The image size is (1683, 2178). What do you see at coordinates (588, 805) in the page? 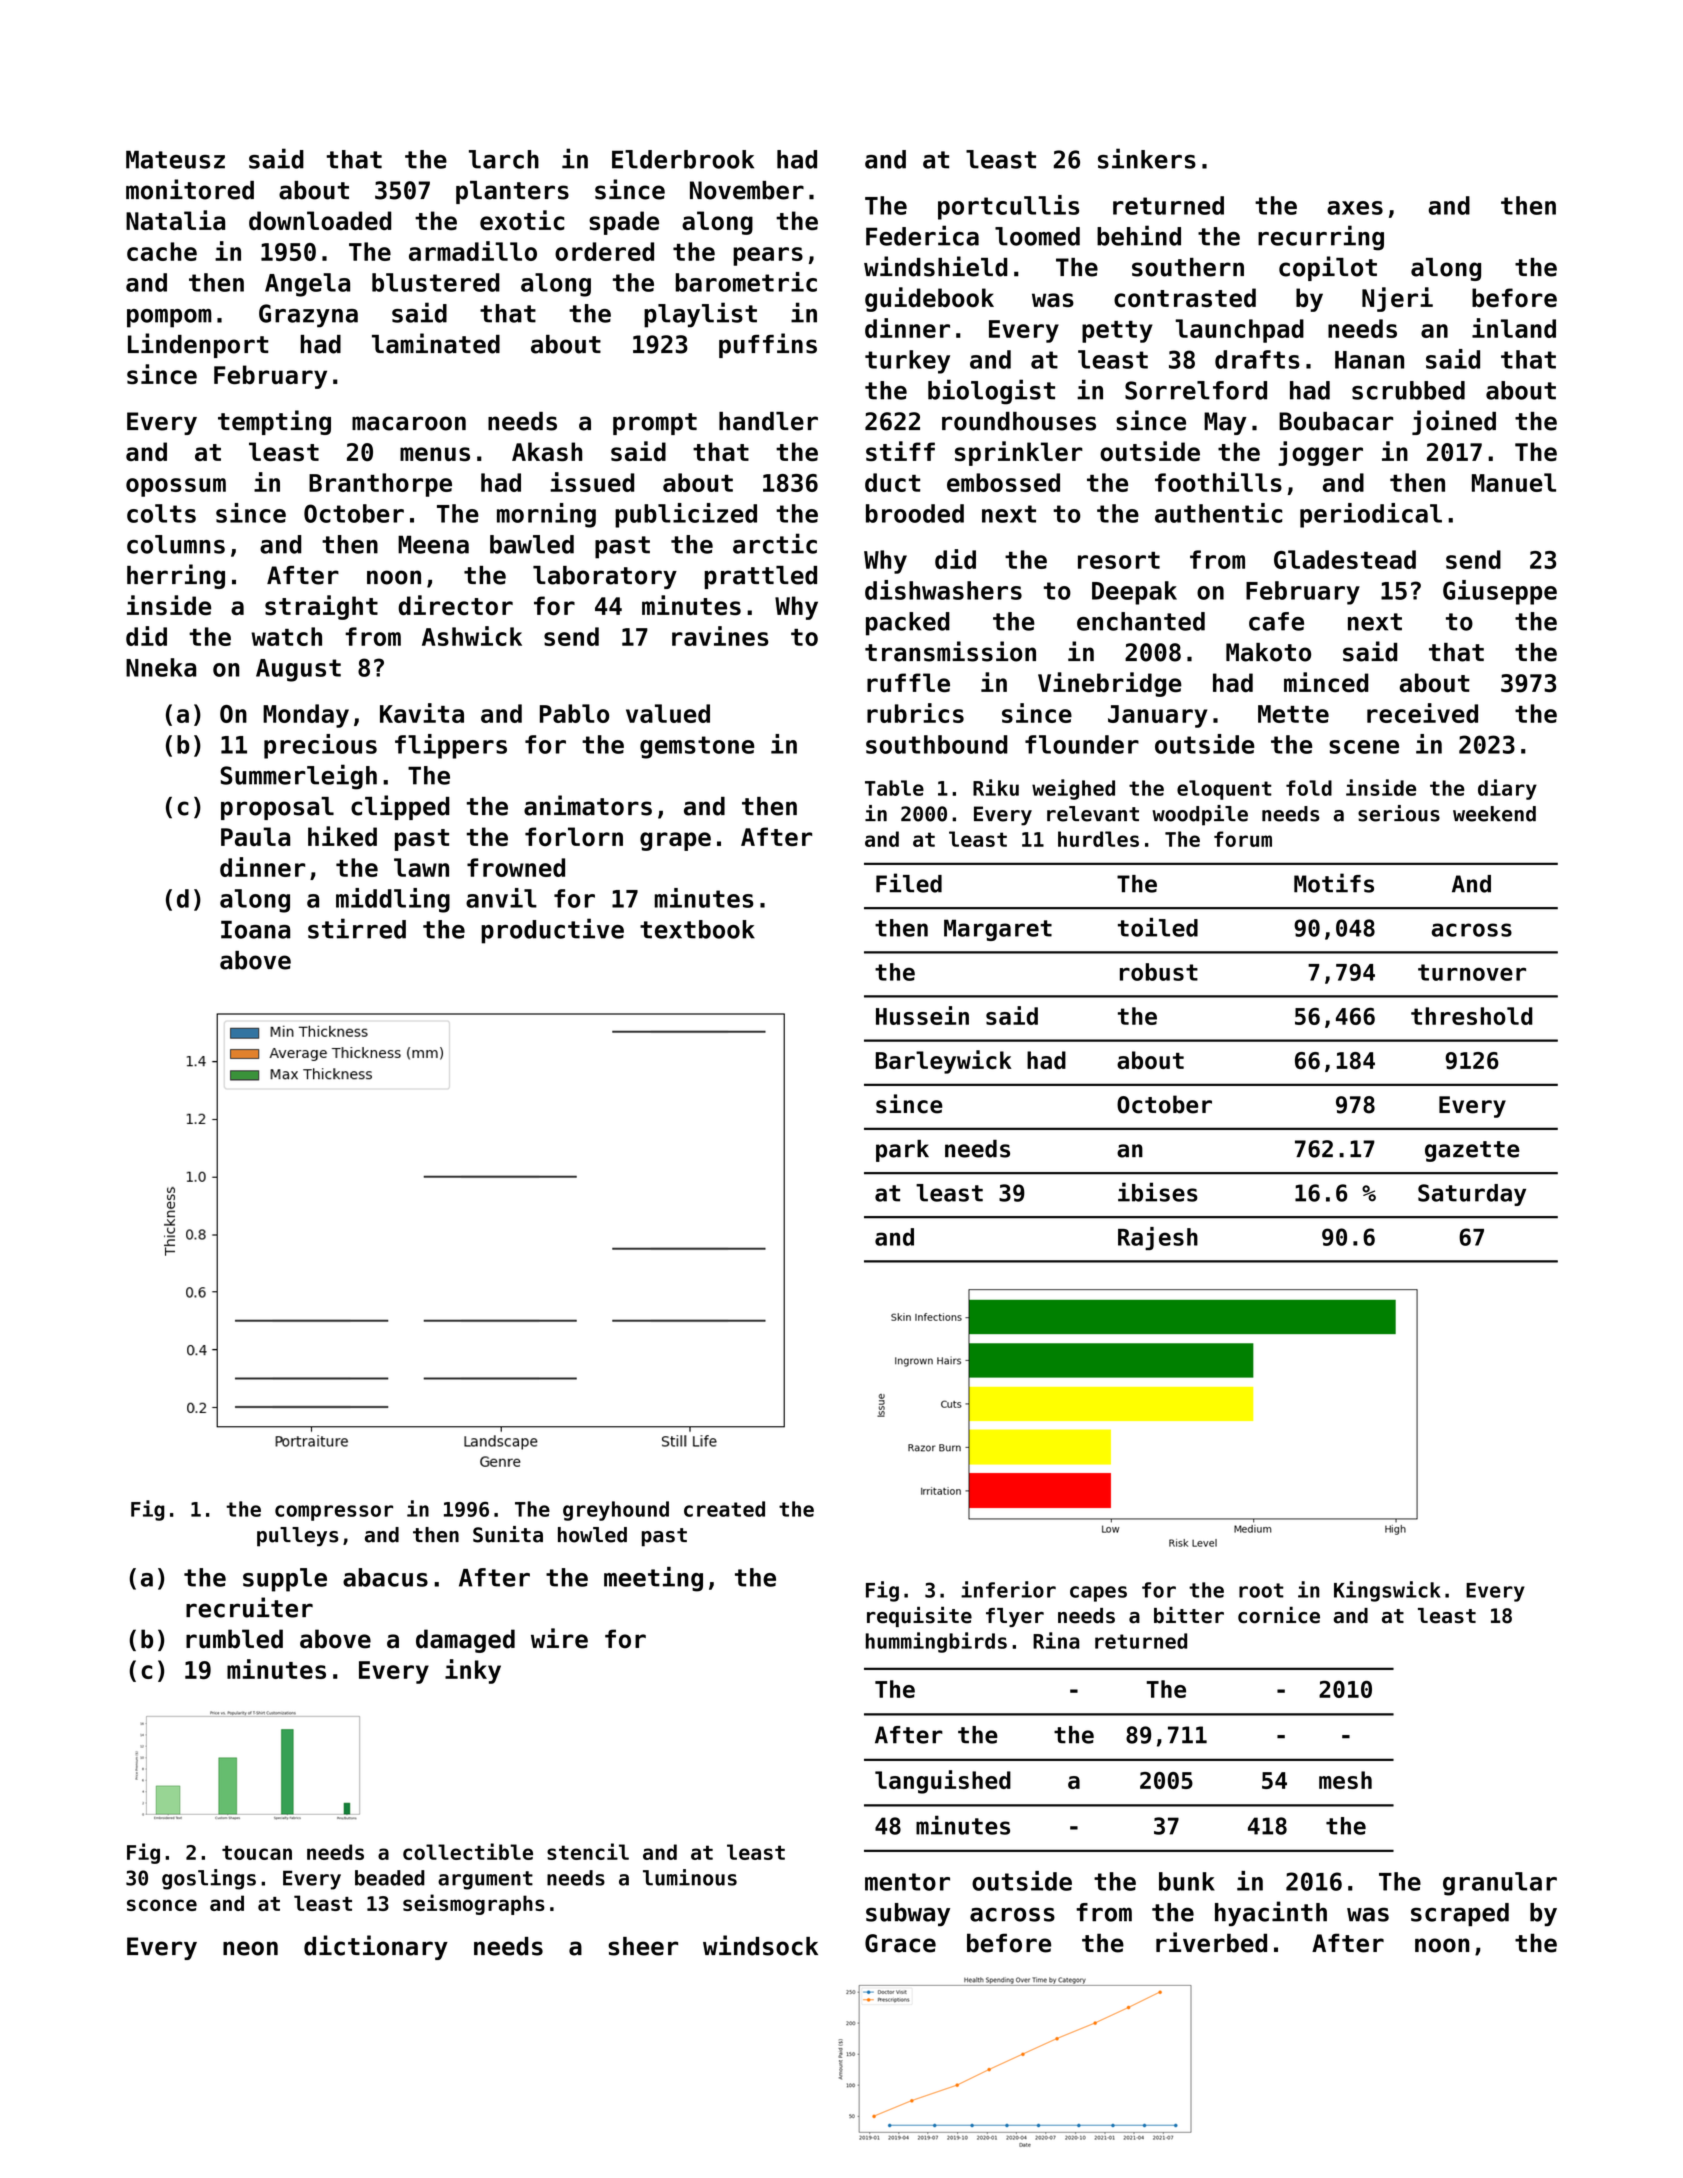
I see `animators` at bounding box center [588, 805].
